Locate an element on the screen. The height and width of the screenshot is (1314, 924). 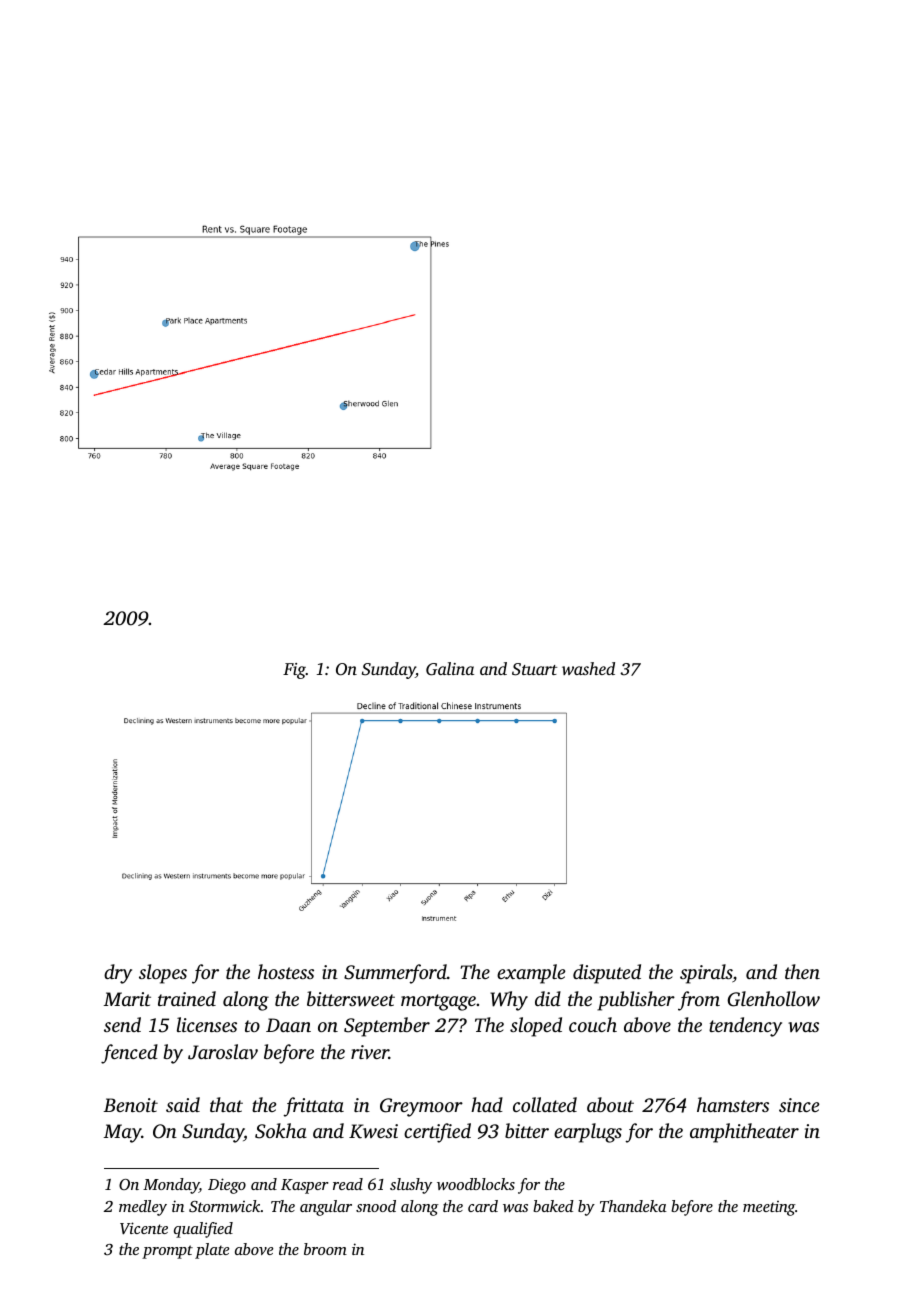
card is located at coordinates (483, 1206).
